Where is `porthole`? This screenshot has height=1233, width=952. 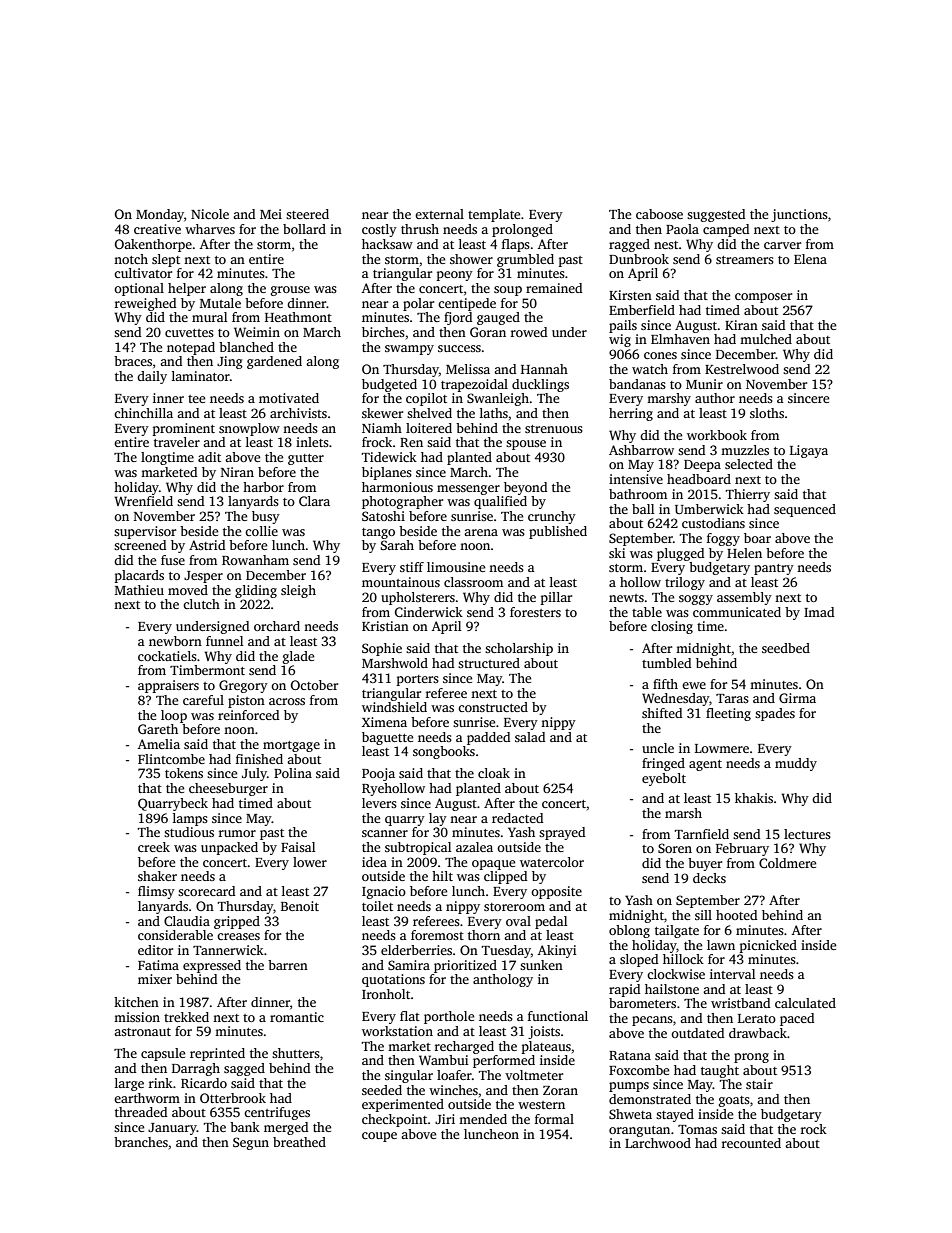
porthole is located at coordinates (449, 1017).
